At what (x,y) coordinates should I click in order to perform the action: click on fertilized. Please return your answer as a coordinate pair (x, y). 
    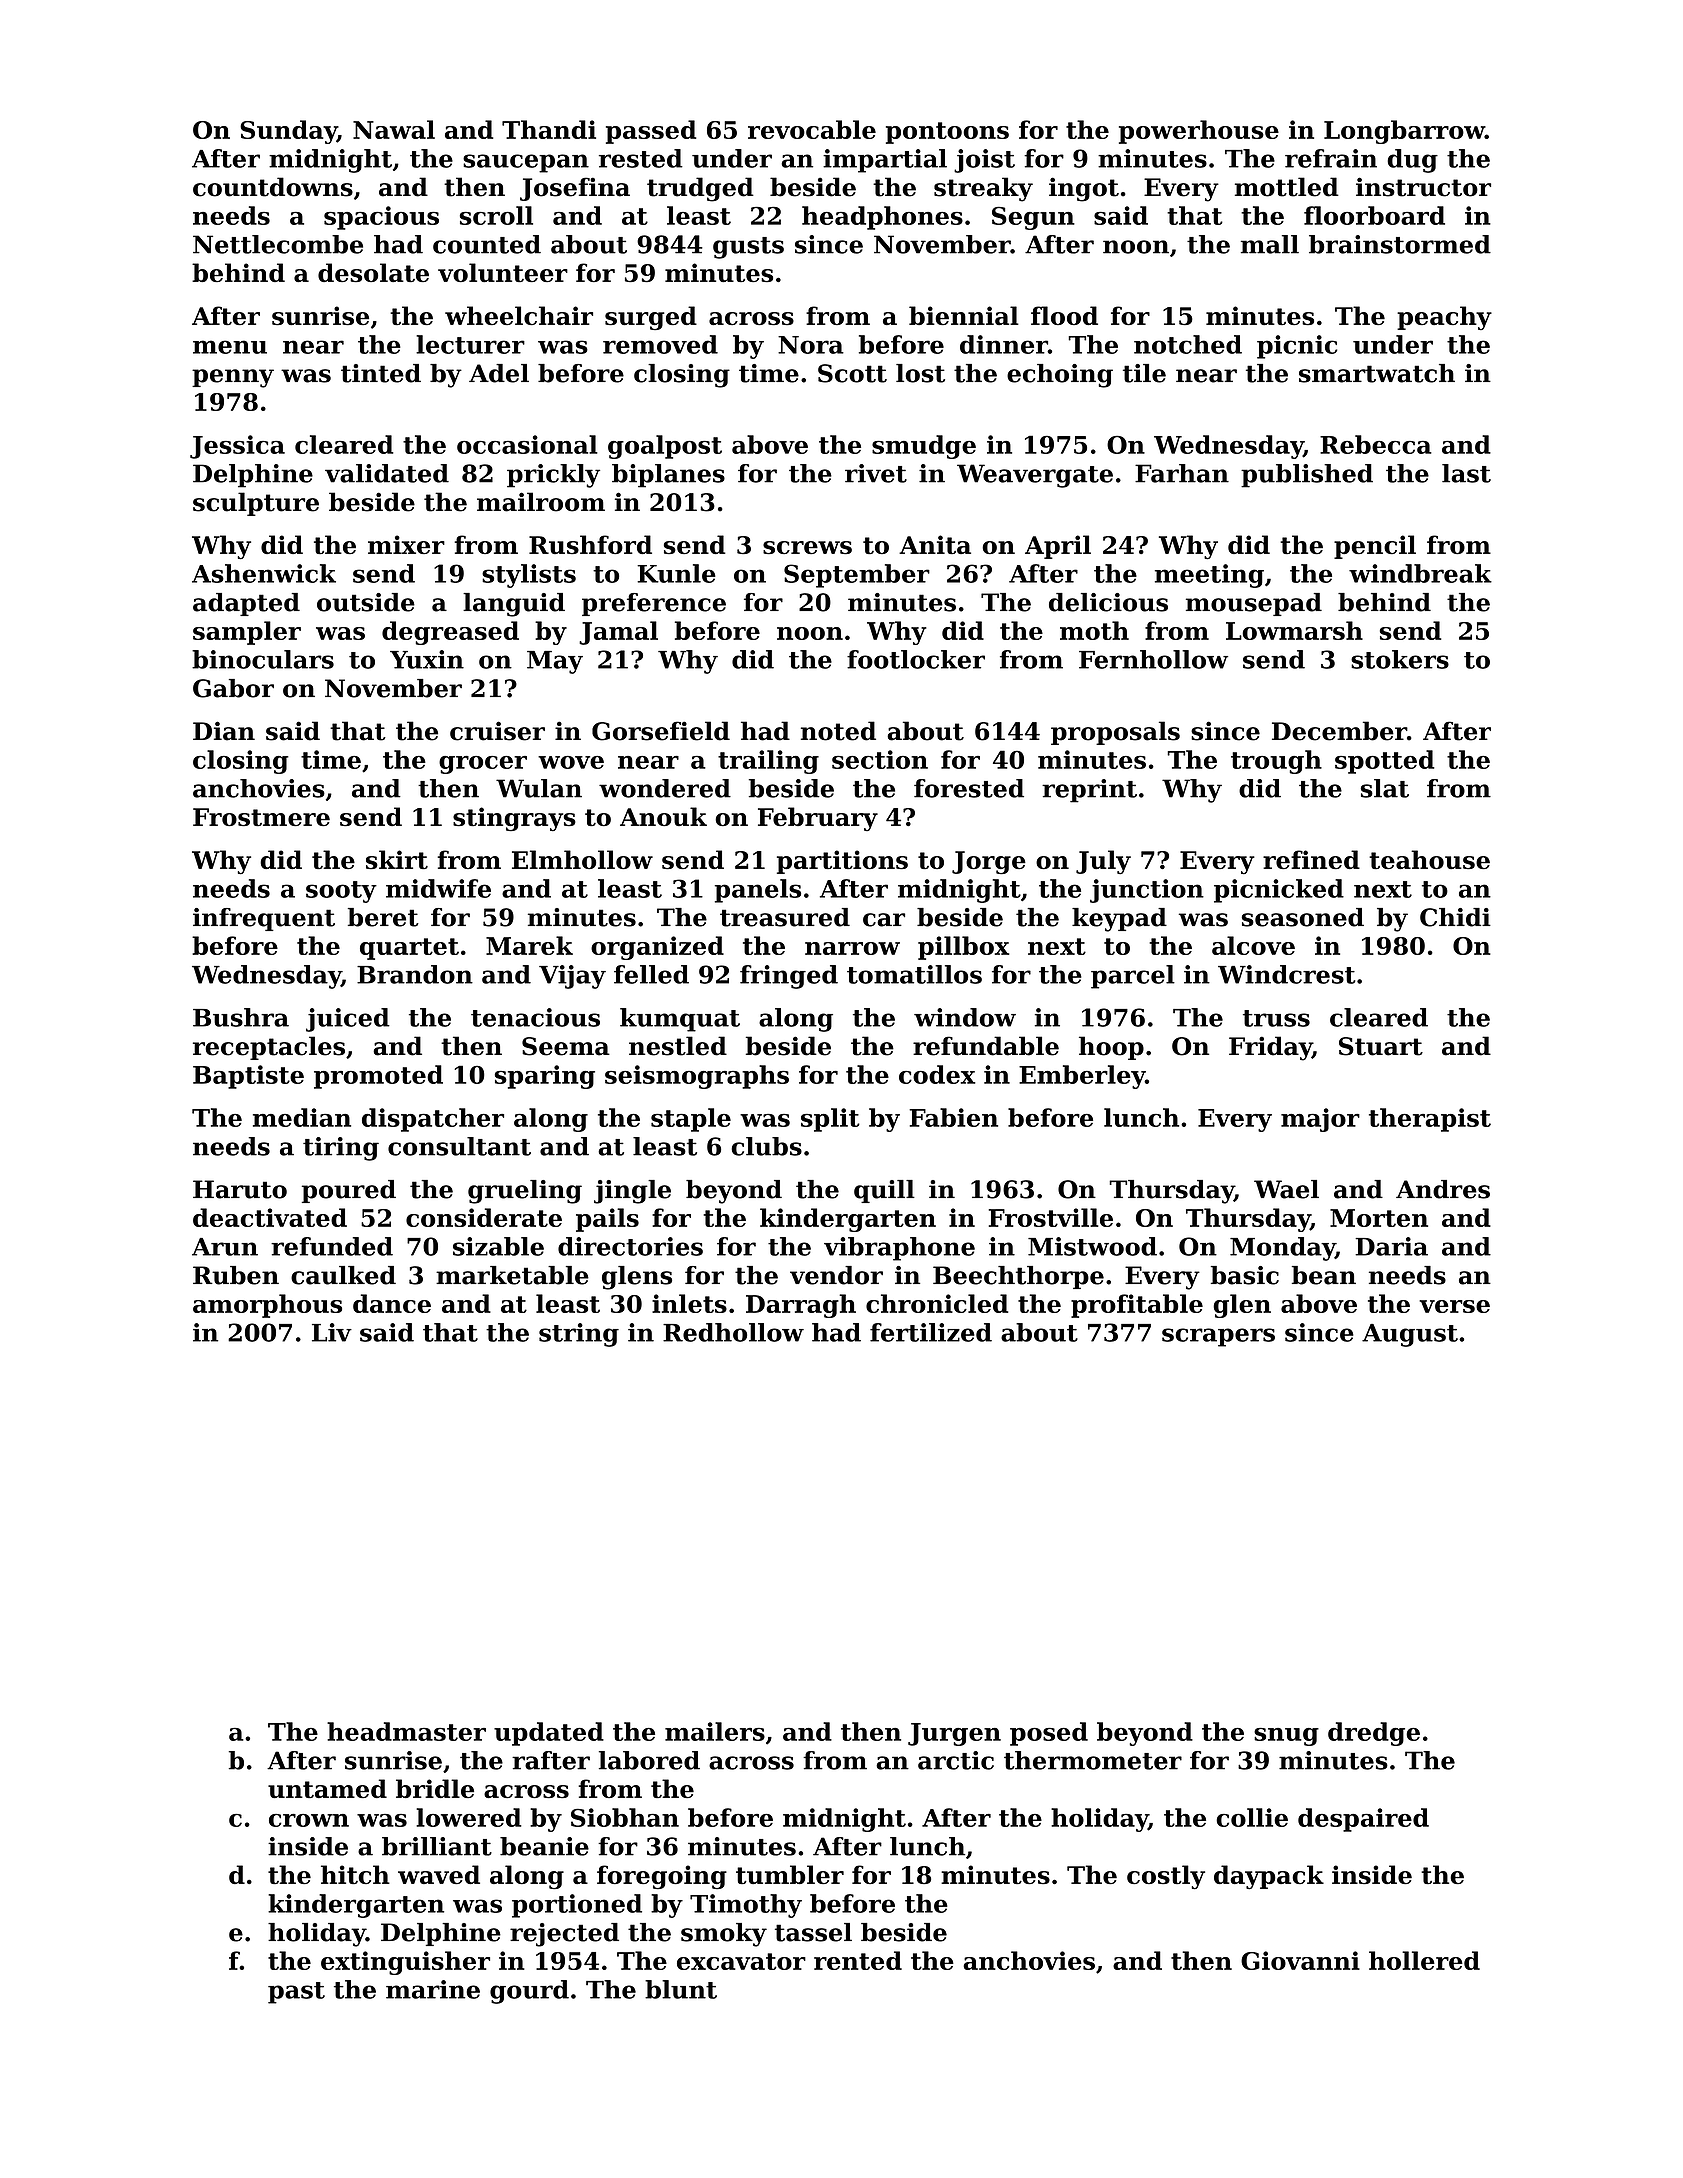
    Looking at the image, I should click on (931, 1332).
